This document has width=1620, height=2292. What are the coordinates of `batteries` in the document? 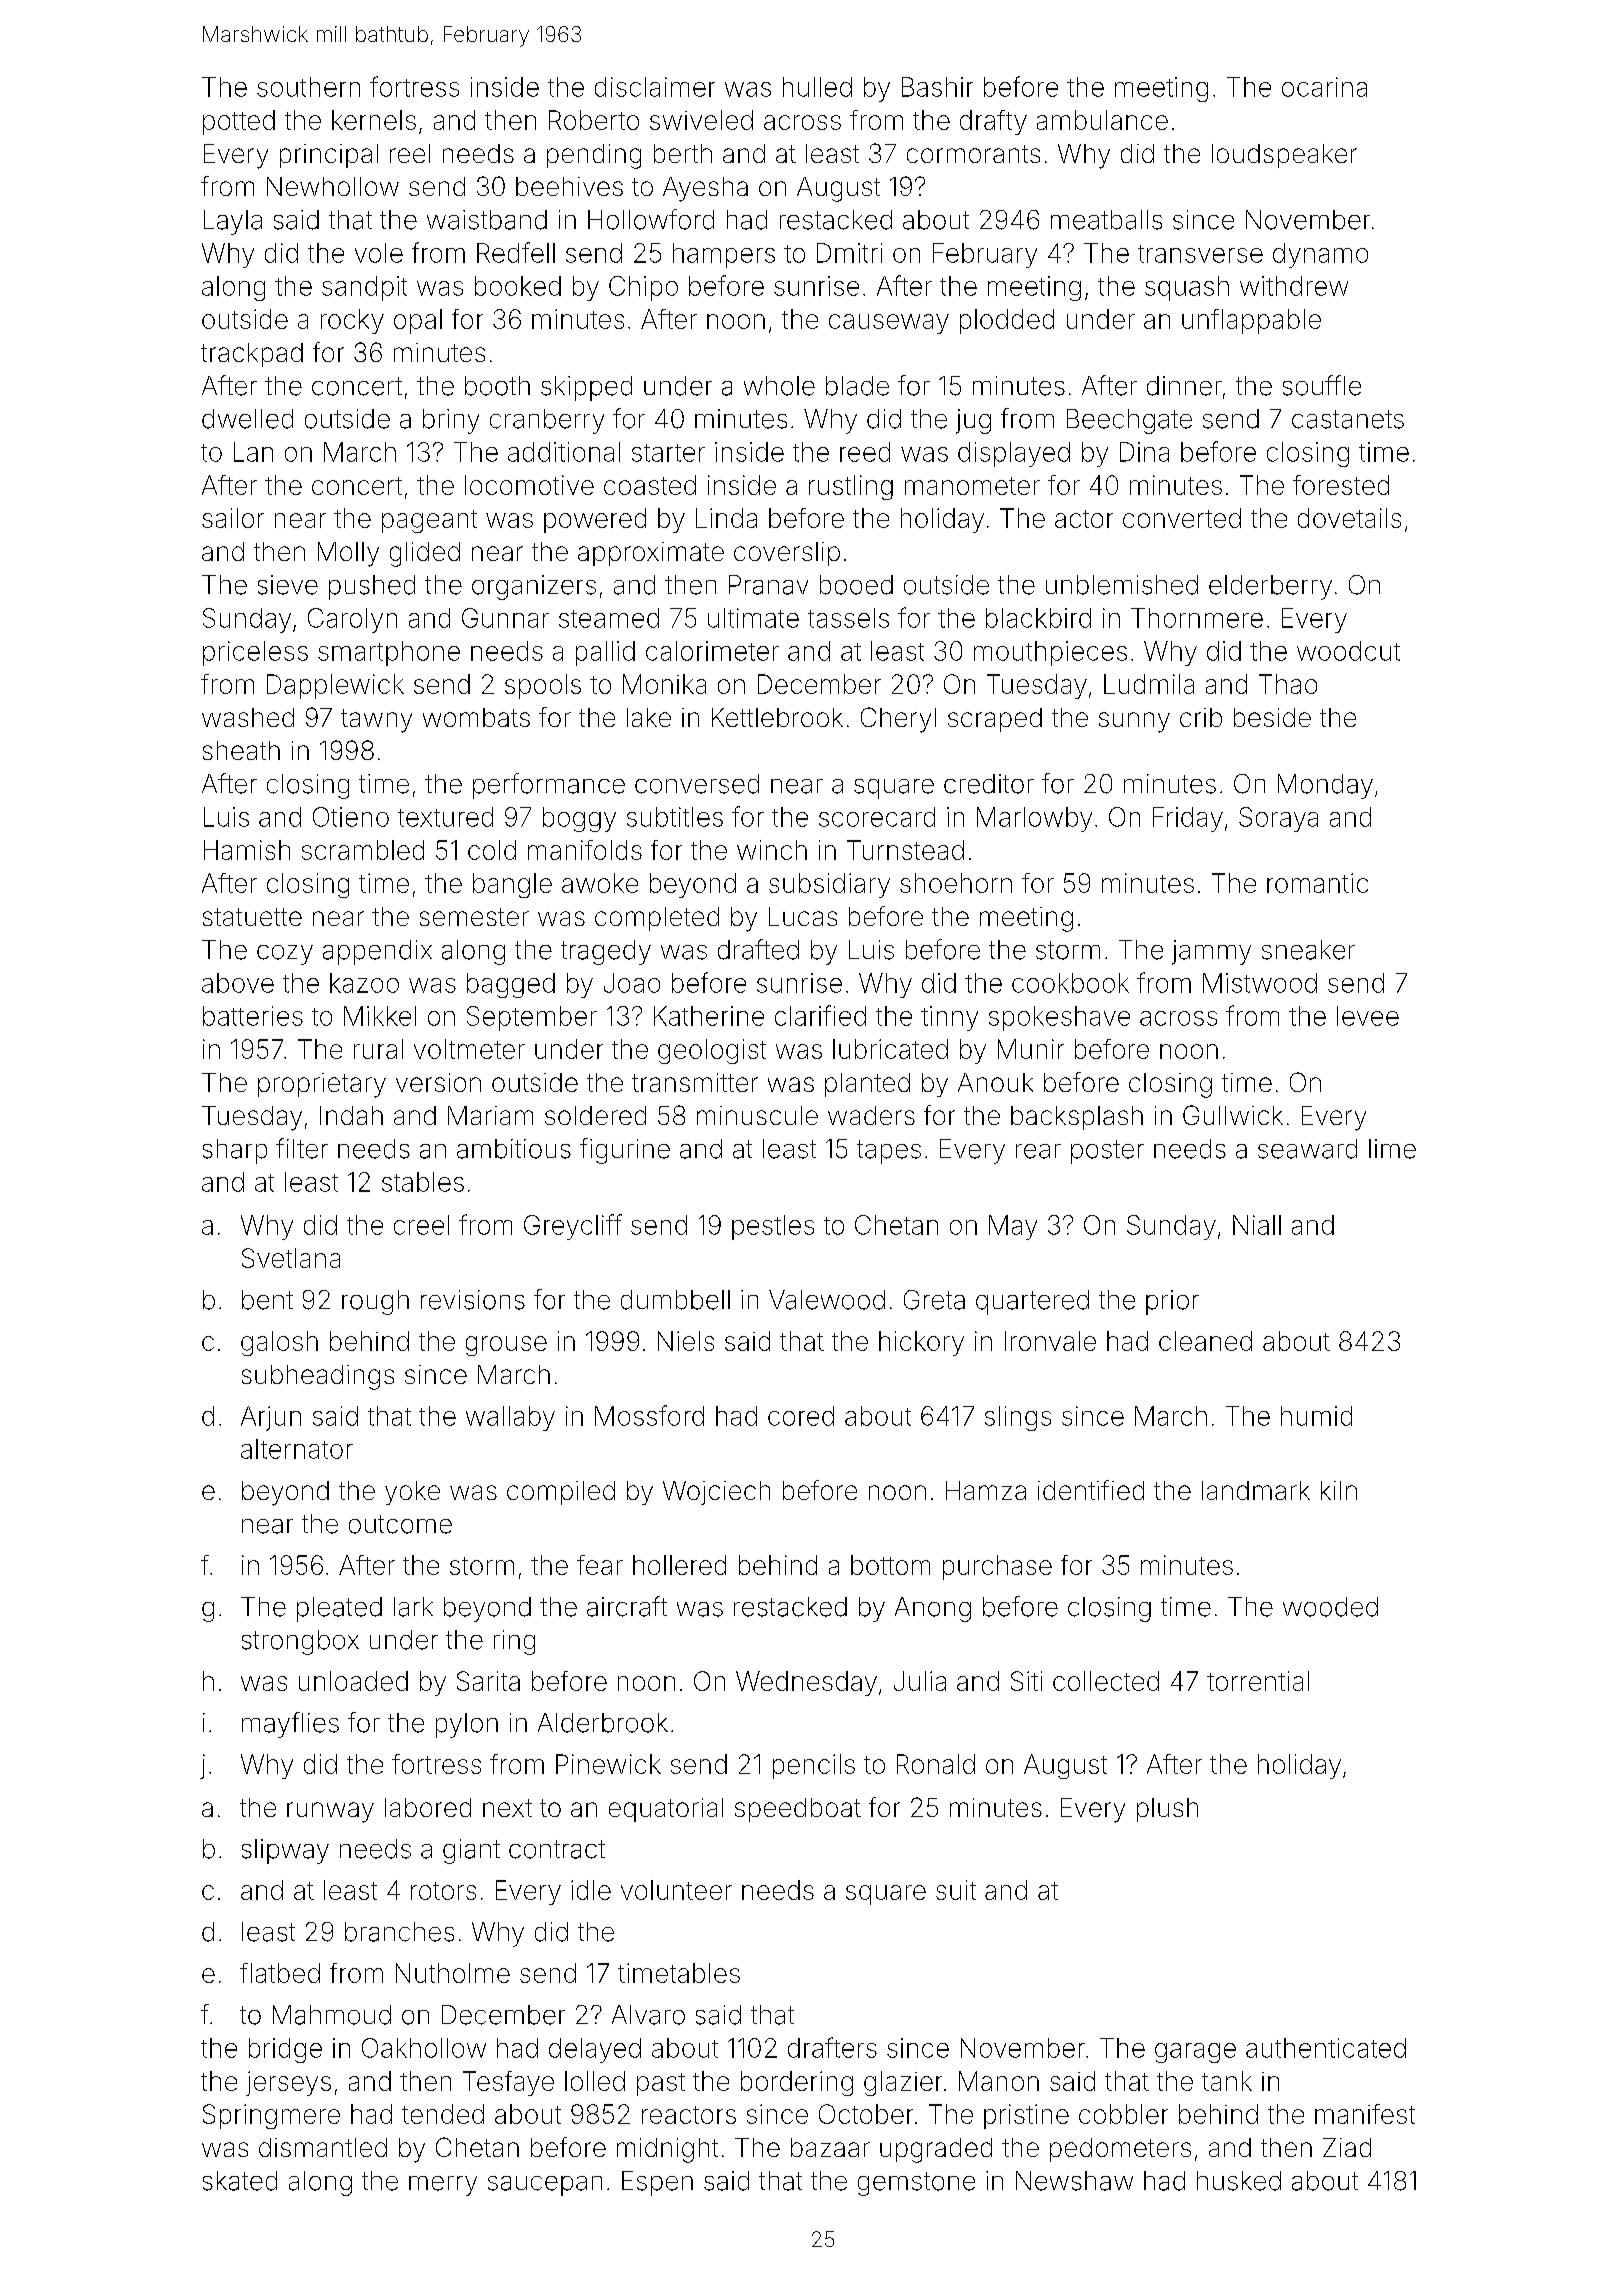 It's located at (253, 1016).
